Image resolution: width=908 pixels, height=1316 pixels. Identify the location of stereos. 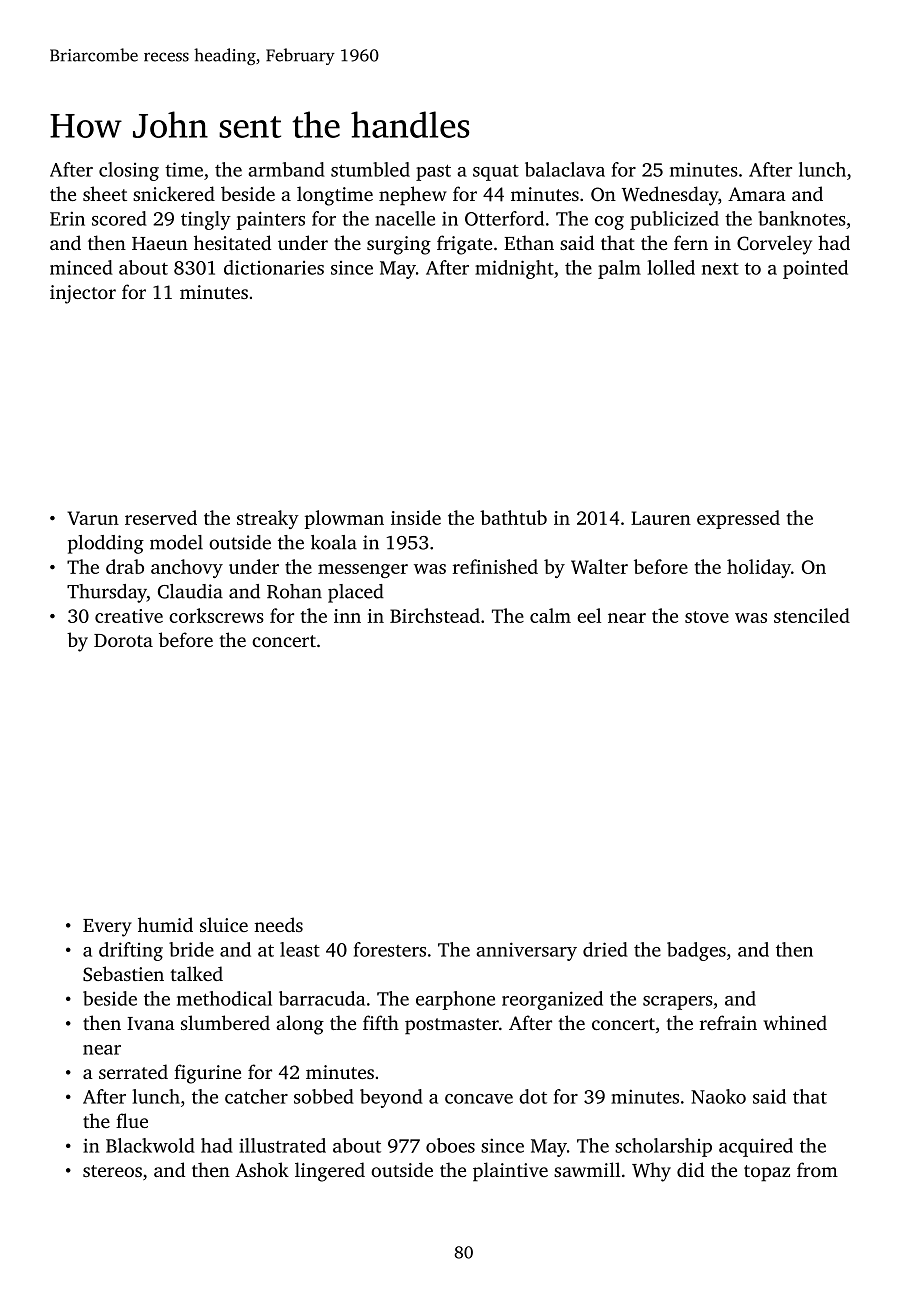
(112, 1171).
